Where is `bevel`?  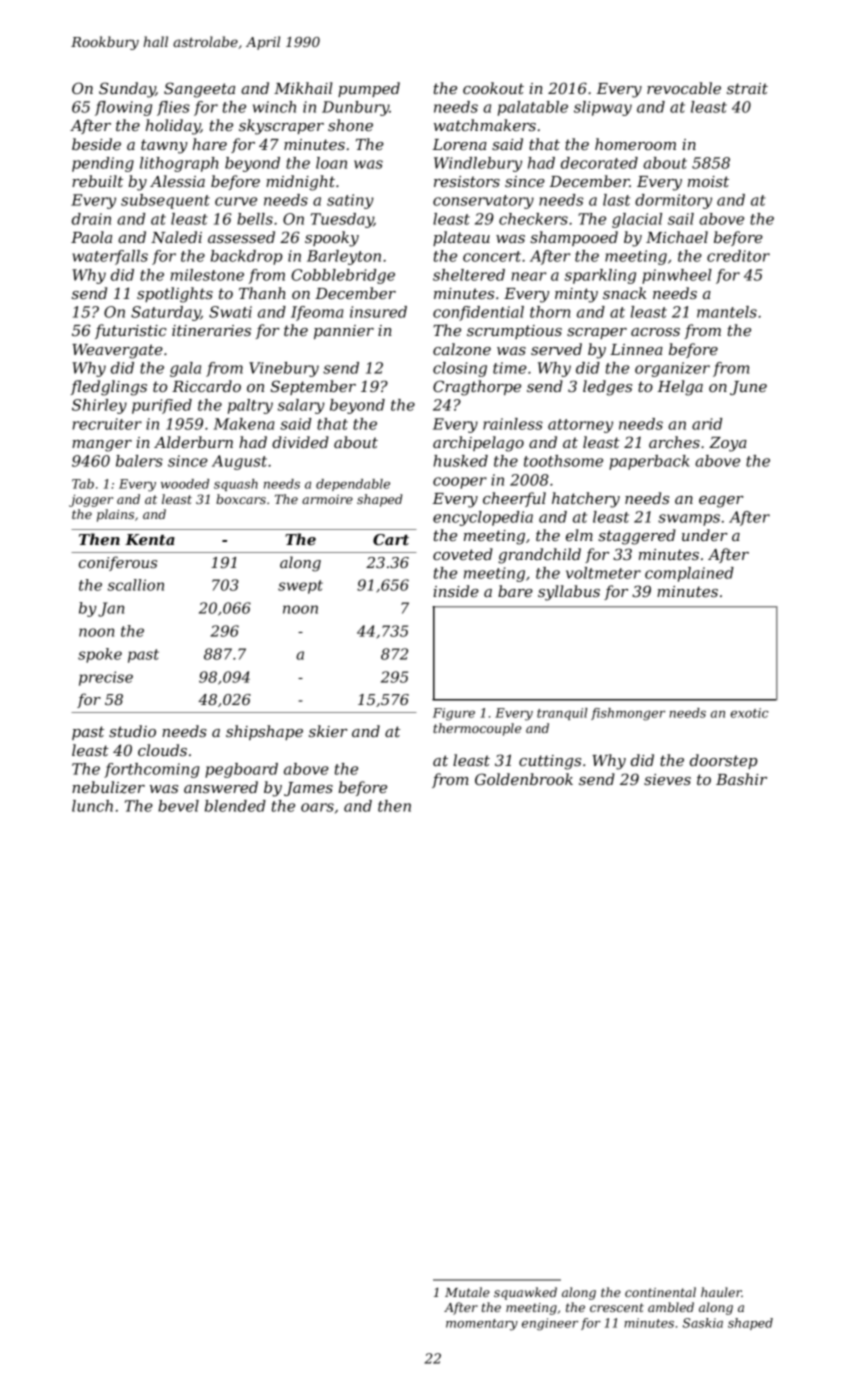 bevel is located at coordinates (178, 806).
